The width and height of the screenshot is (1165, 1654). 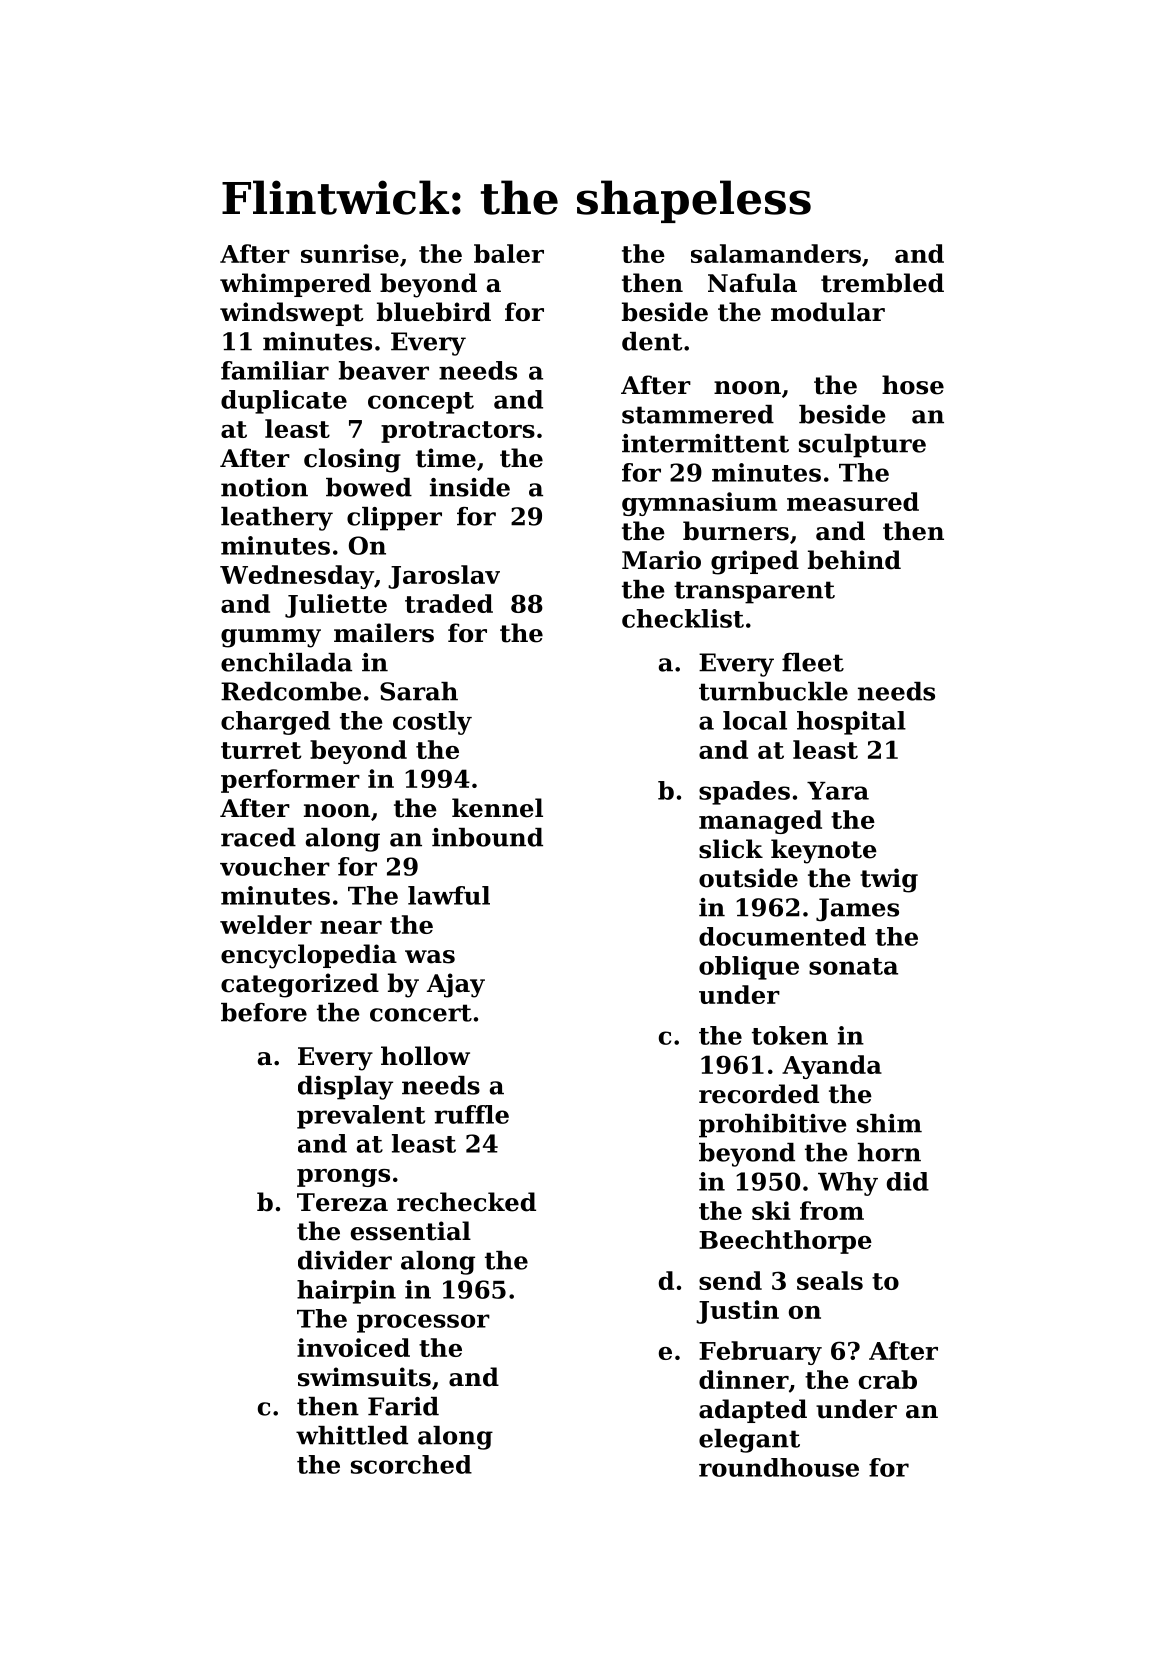 I want to click on hairpin, so click(x=346, y=1292).
